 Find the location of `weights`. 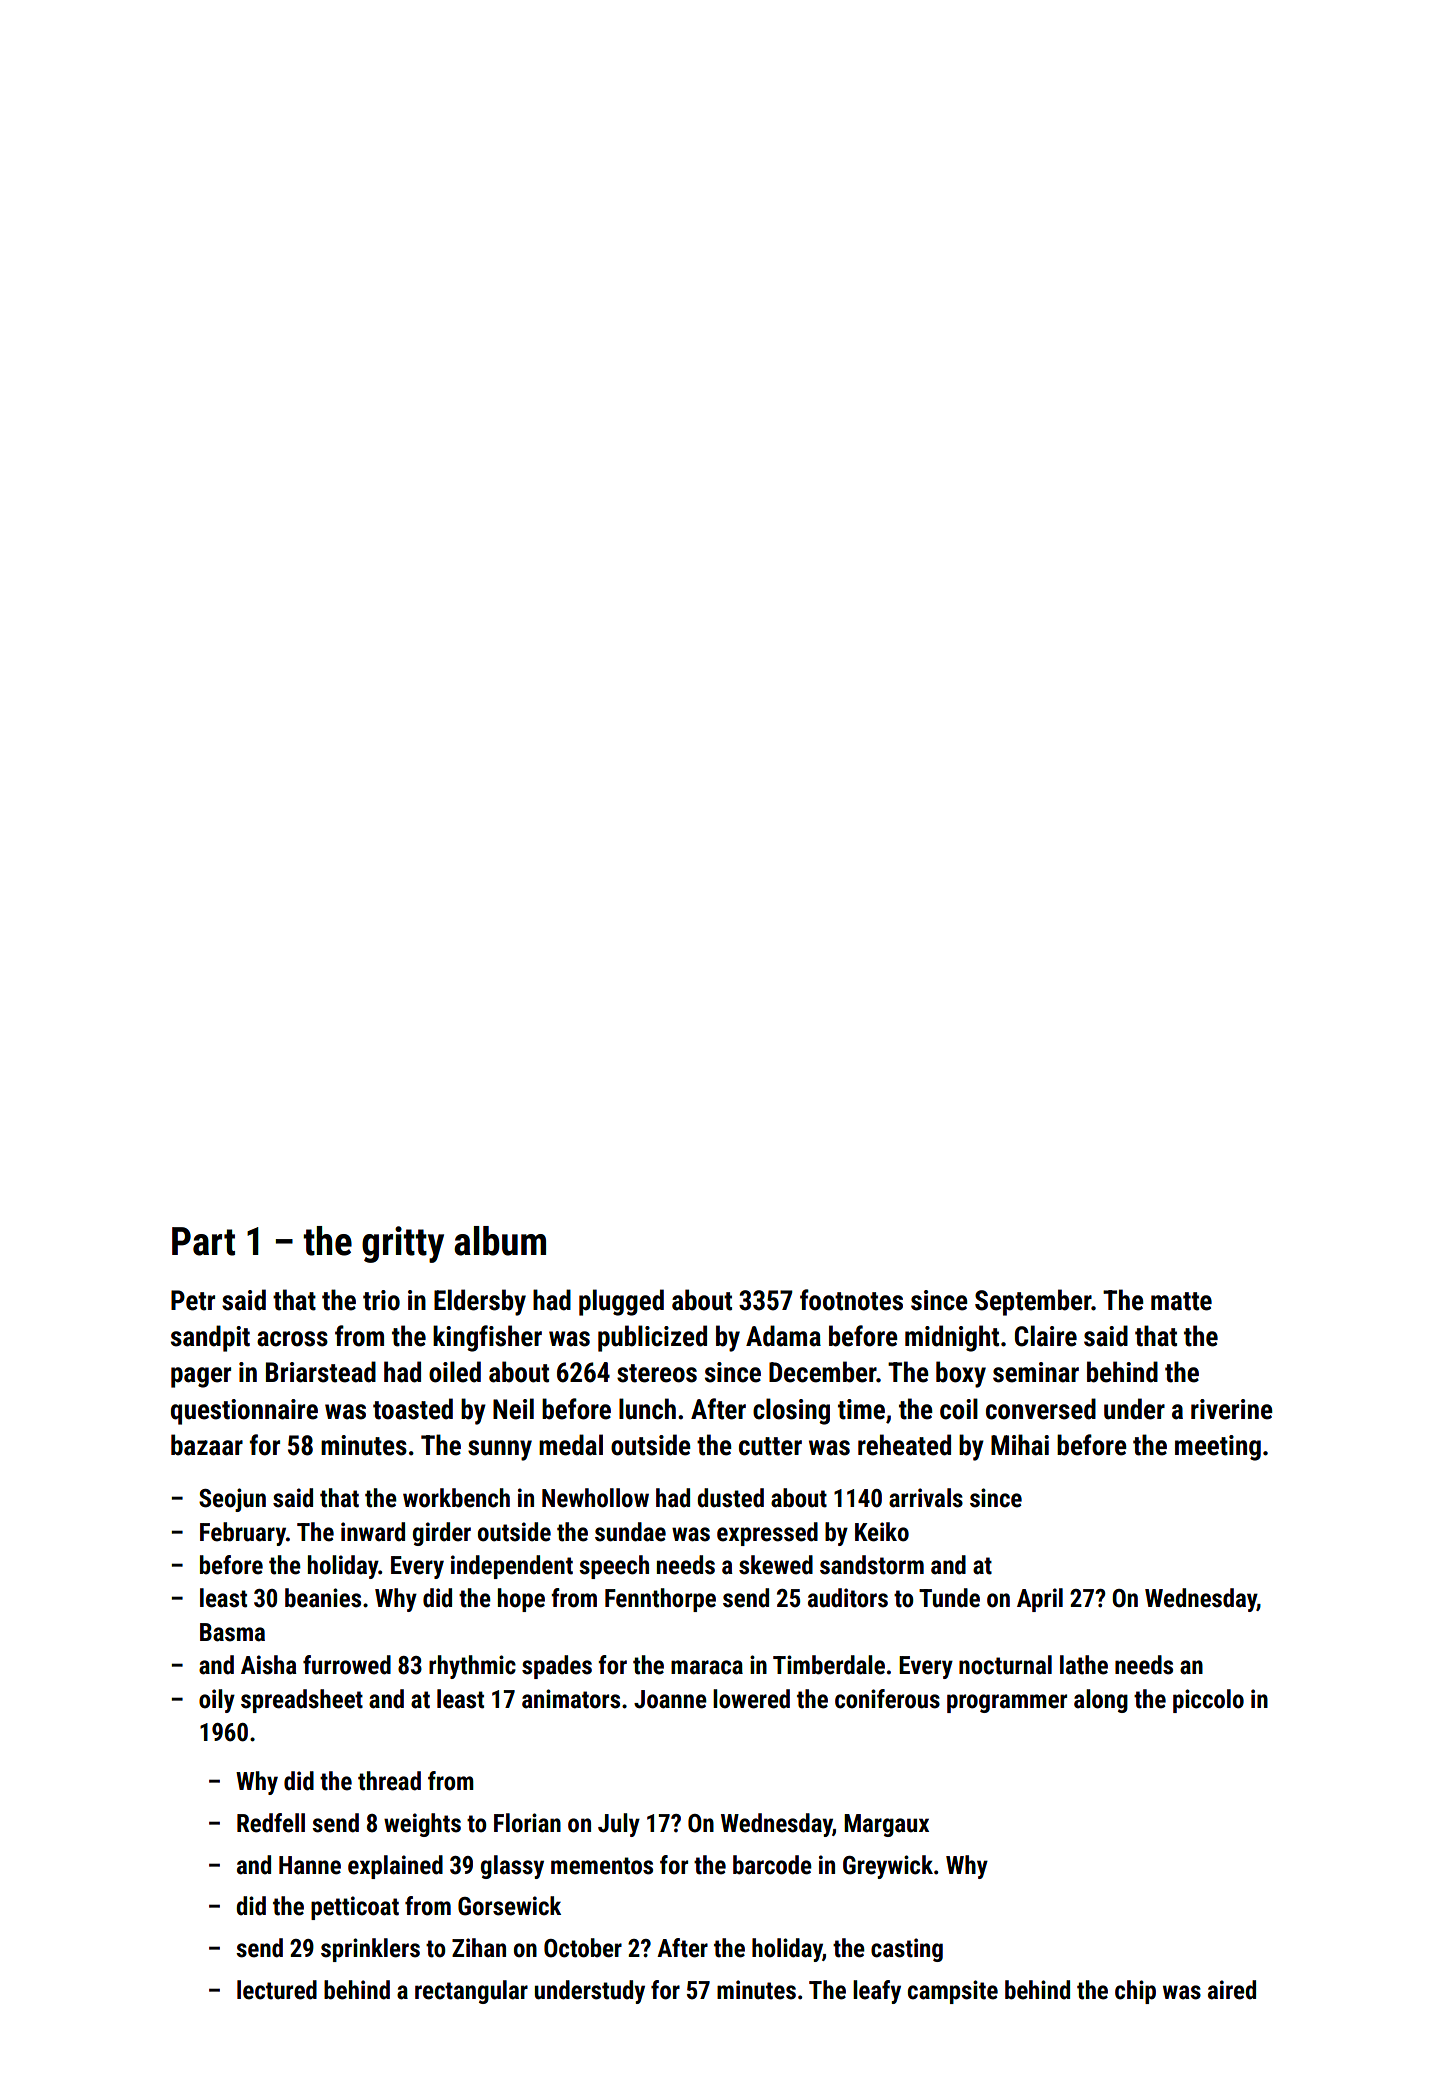

weights is located at coordinates (422, 1825).
